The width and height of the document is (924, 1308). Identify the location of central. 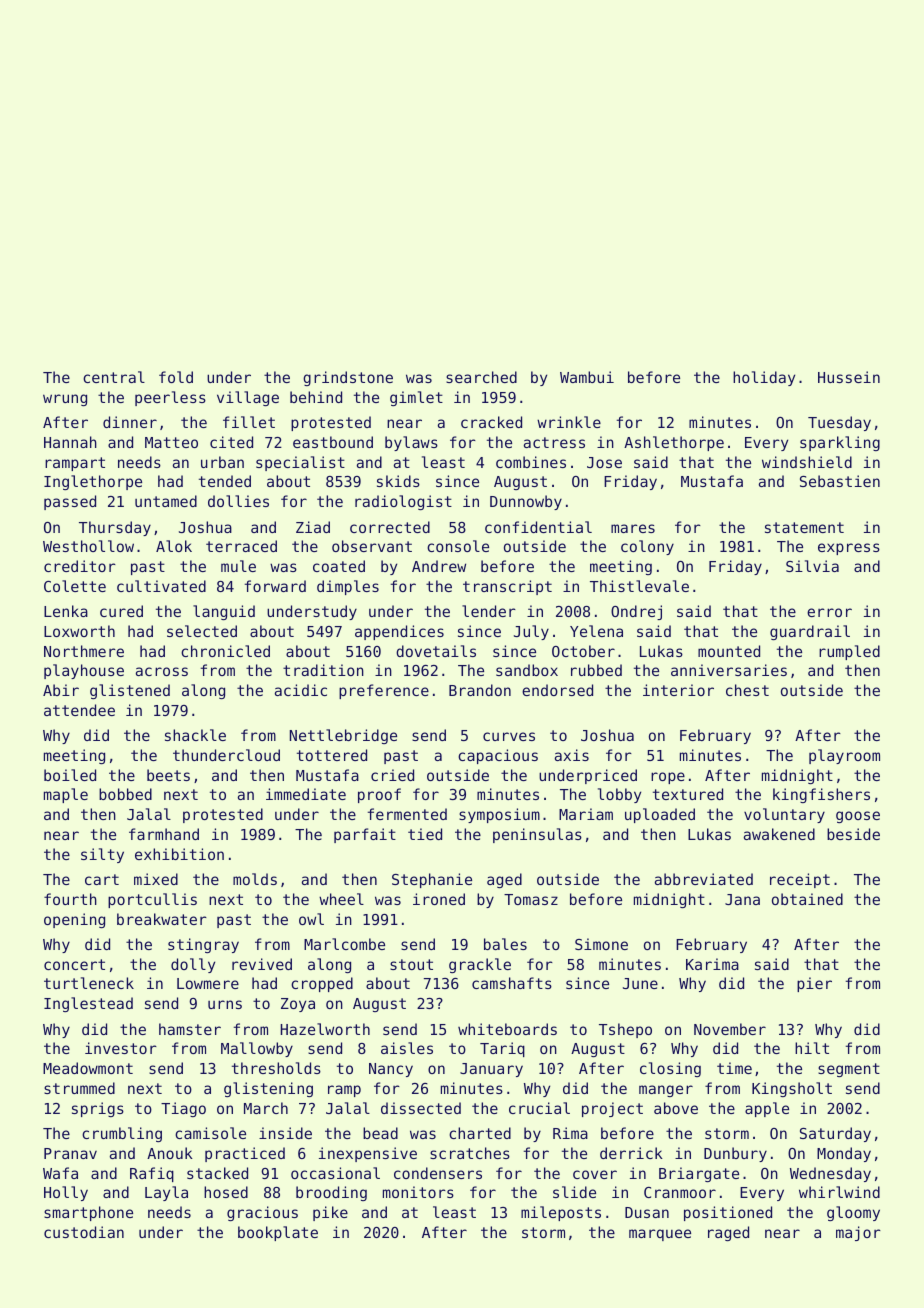
(114, 377).
